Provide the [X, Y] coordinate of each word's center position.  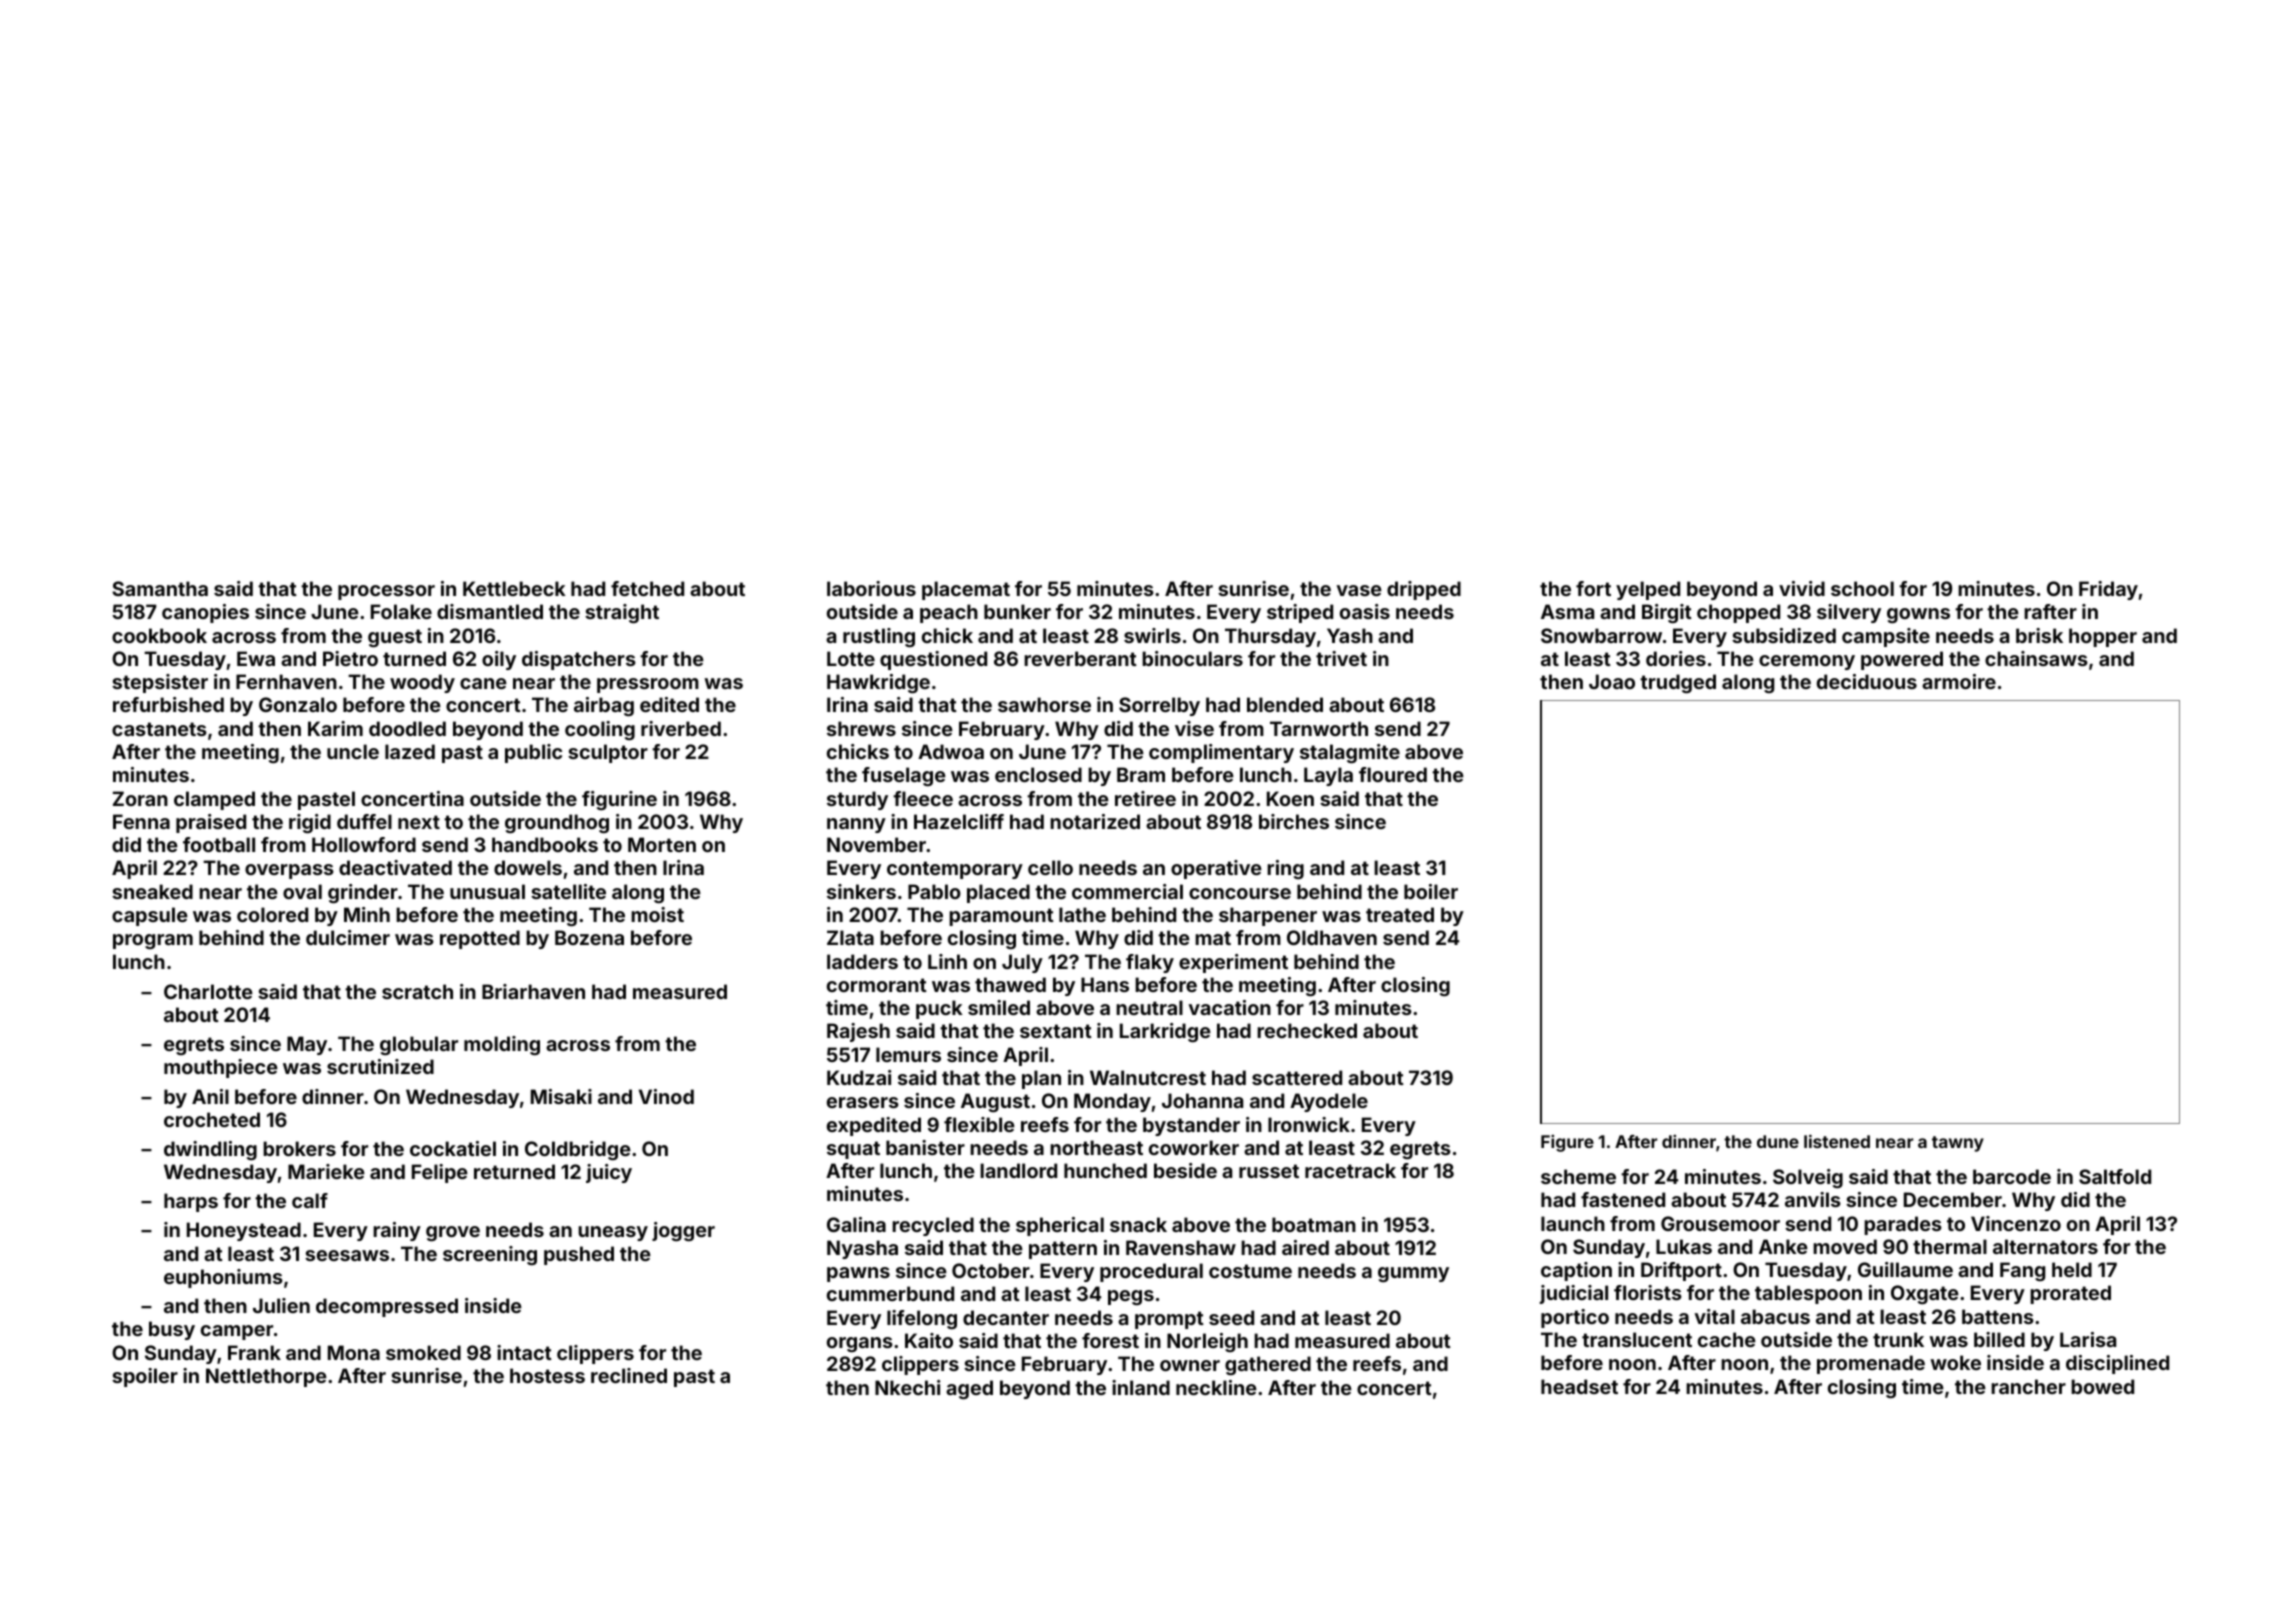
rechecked [1307, 1030]
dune [1778, 1141]
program [153, 941]
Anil [210, 1096]
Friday [2108, 590]
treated [1400, 914]
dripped [1424, 590]
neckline [1216, 1387]
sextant [1056, 1031]
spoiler [145, 1377]
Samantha [160, 588]
